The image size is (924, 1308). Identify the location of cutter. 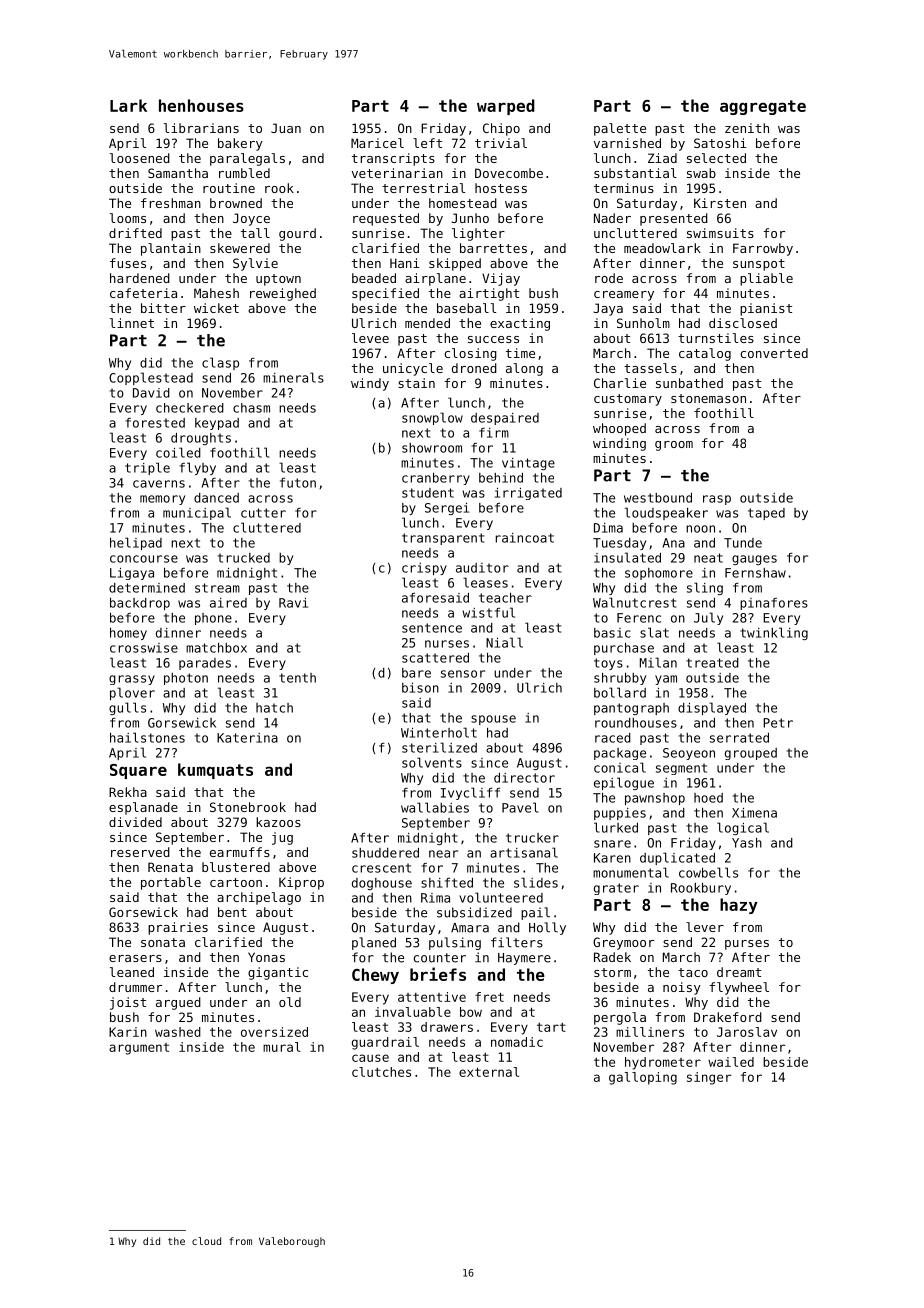
(263, 513).
